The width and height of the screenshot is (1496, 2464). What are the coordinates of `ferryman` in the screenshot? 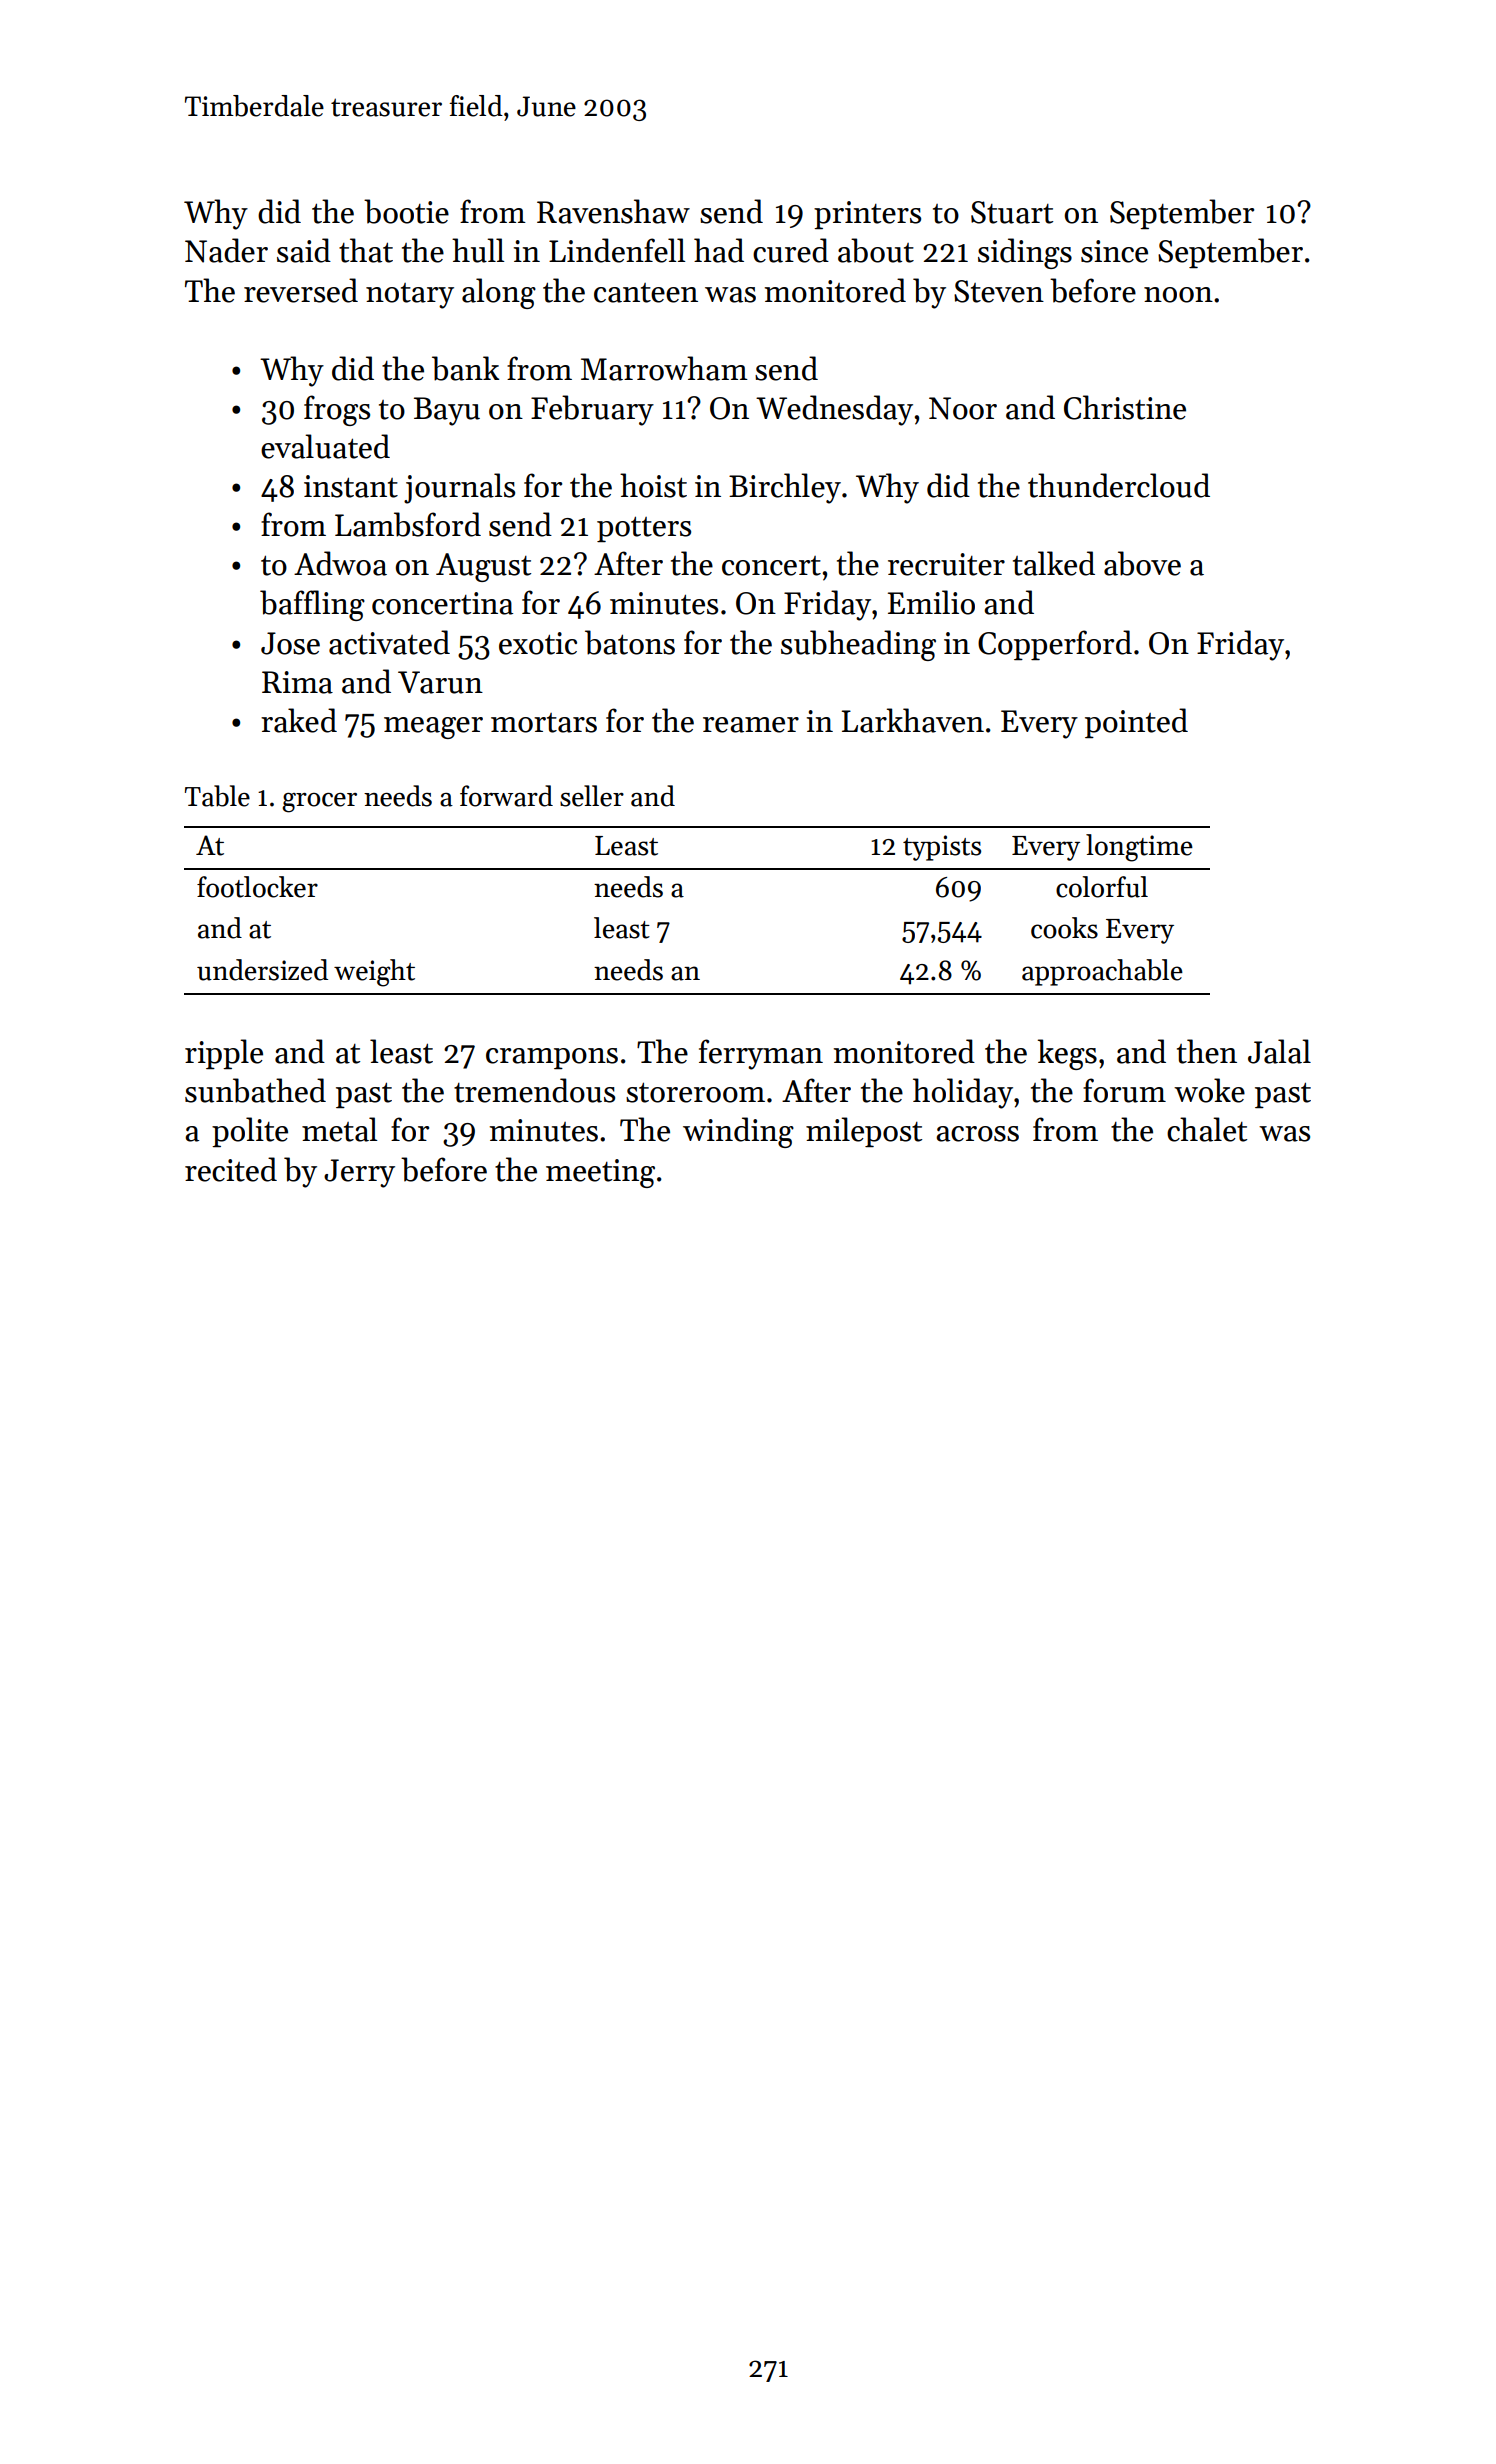 It's located at (761, 1054).
